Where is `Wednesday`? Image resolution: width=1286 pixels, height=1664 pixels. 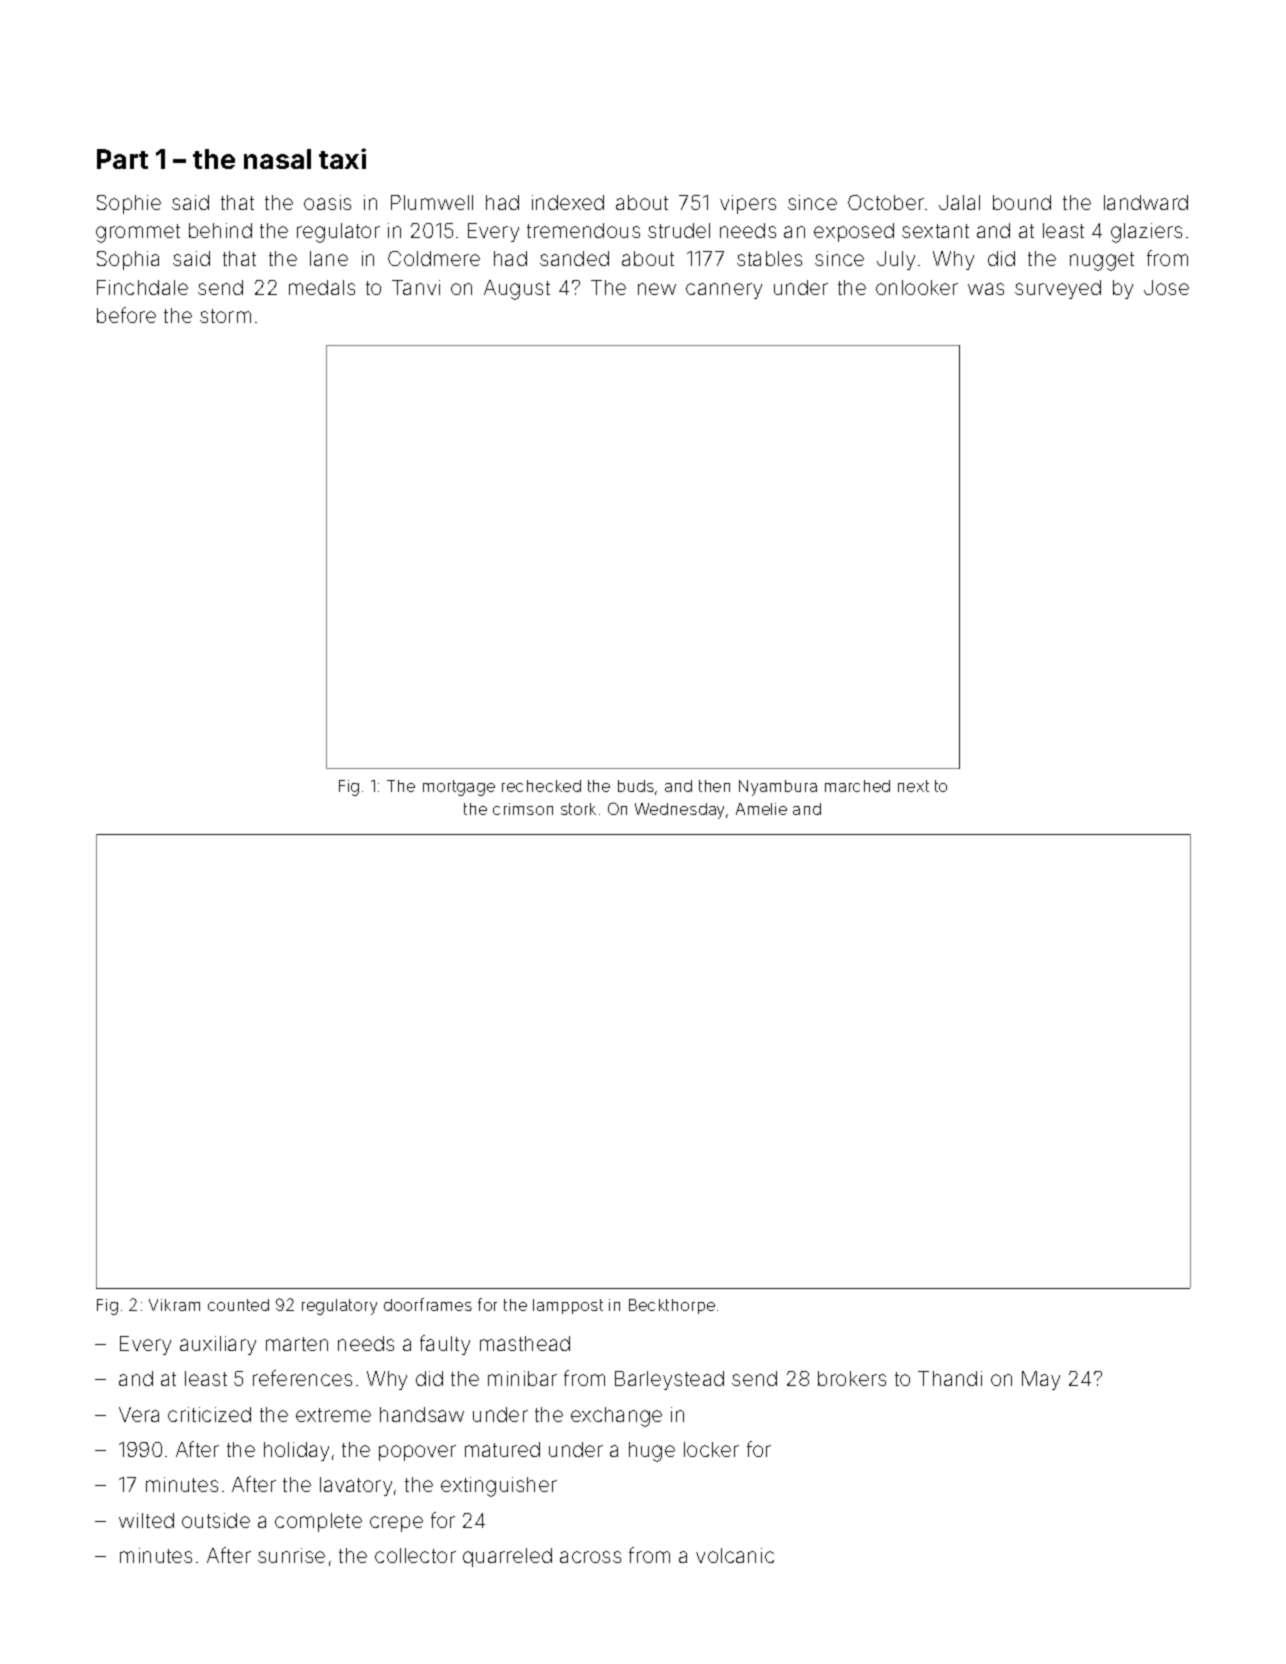 Wednesday is located at coordinates (679, 811).
